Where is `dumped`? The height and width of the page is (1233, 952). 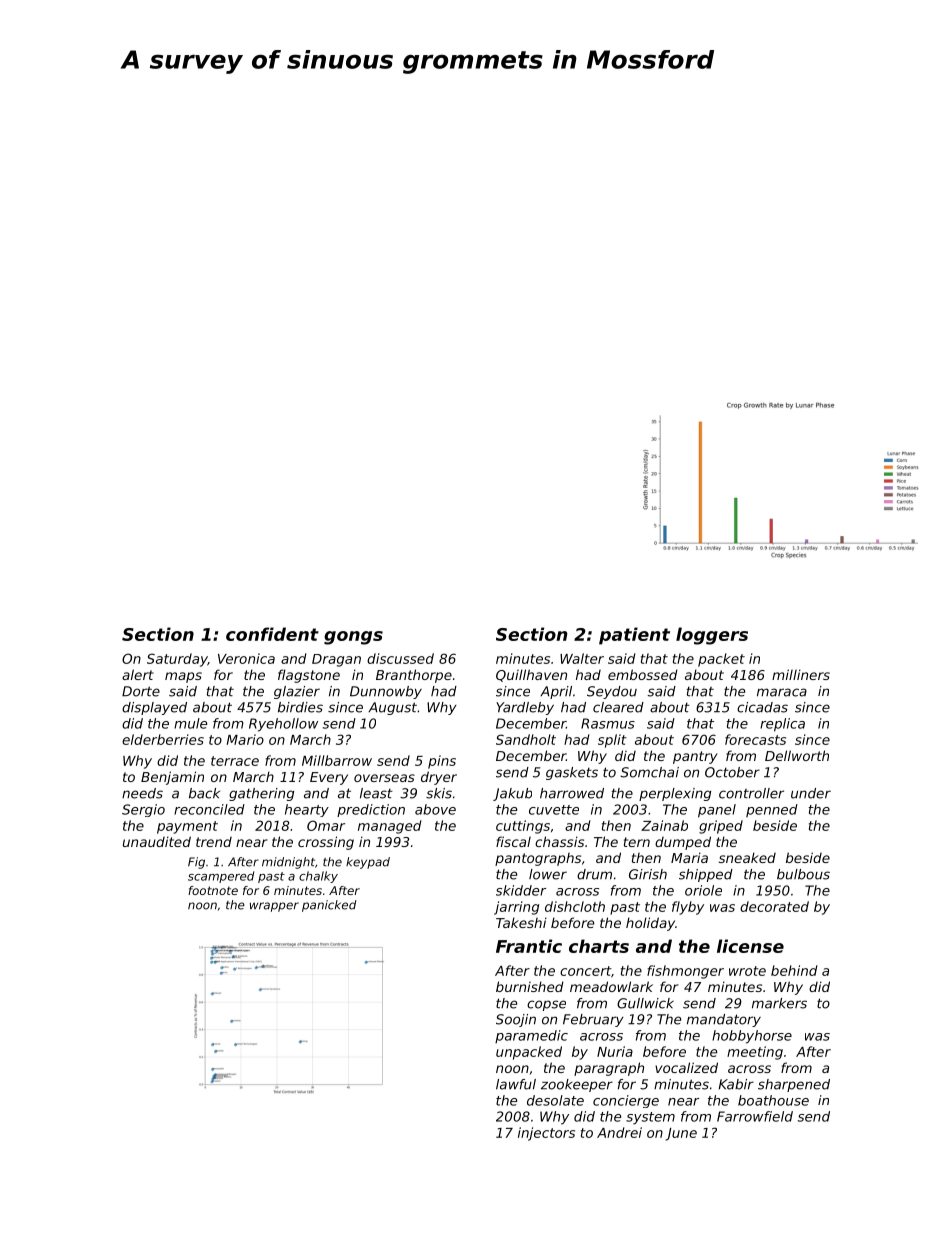
dumped is located at coordinates (683, 843).
